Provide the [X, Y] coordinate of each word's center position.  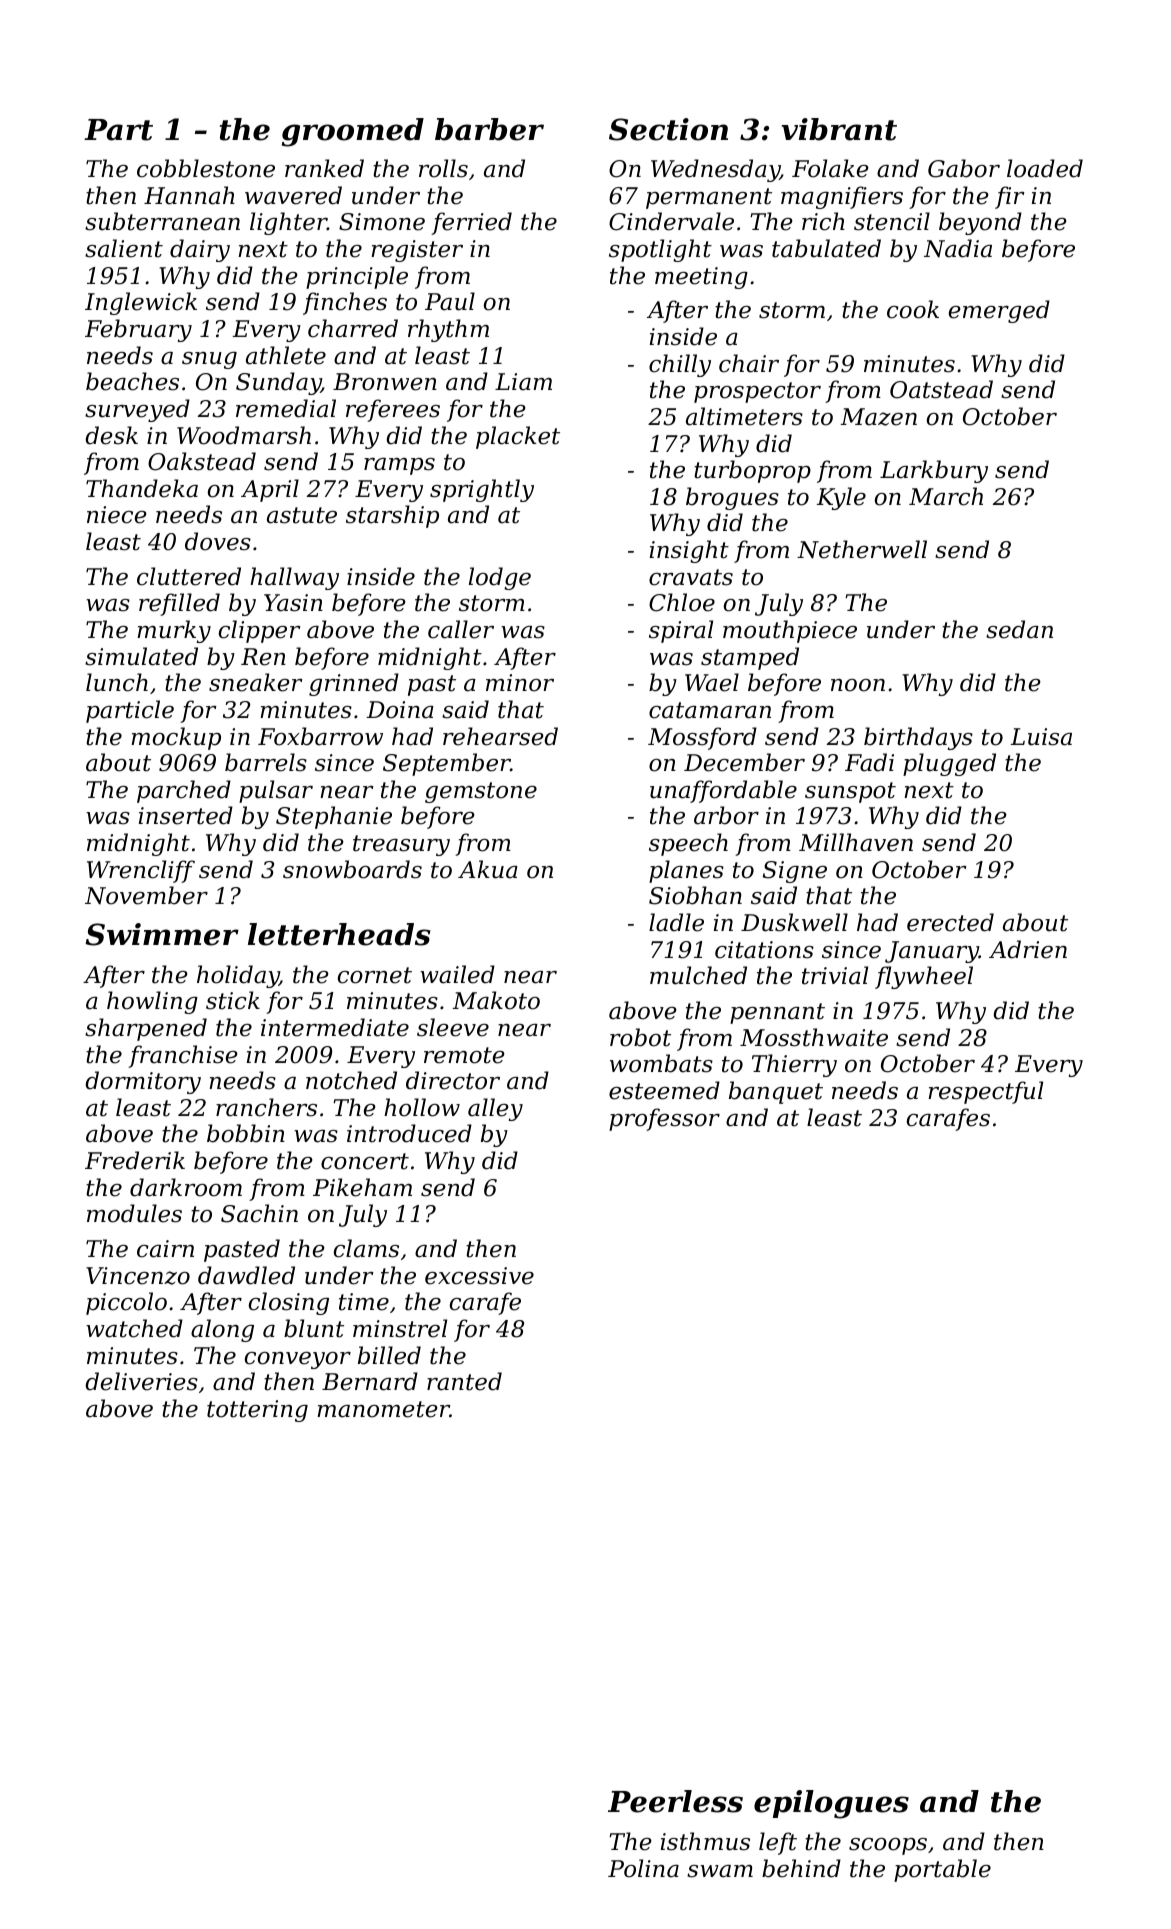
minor [520, 683]
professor [664, 1119]
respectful [985, 1092]
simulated [141, 656]
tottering [257, 1411]
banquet [776, 1092]
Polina [643, 1868]
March [946, 496]
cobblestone [206, 168]
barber [489, 129]
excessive [479, 1276]
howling [152, 1002]
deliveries [141, 1381]
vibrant [839, 129]
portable [942, 1870]
